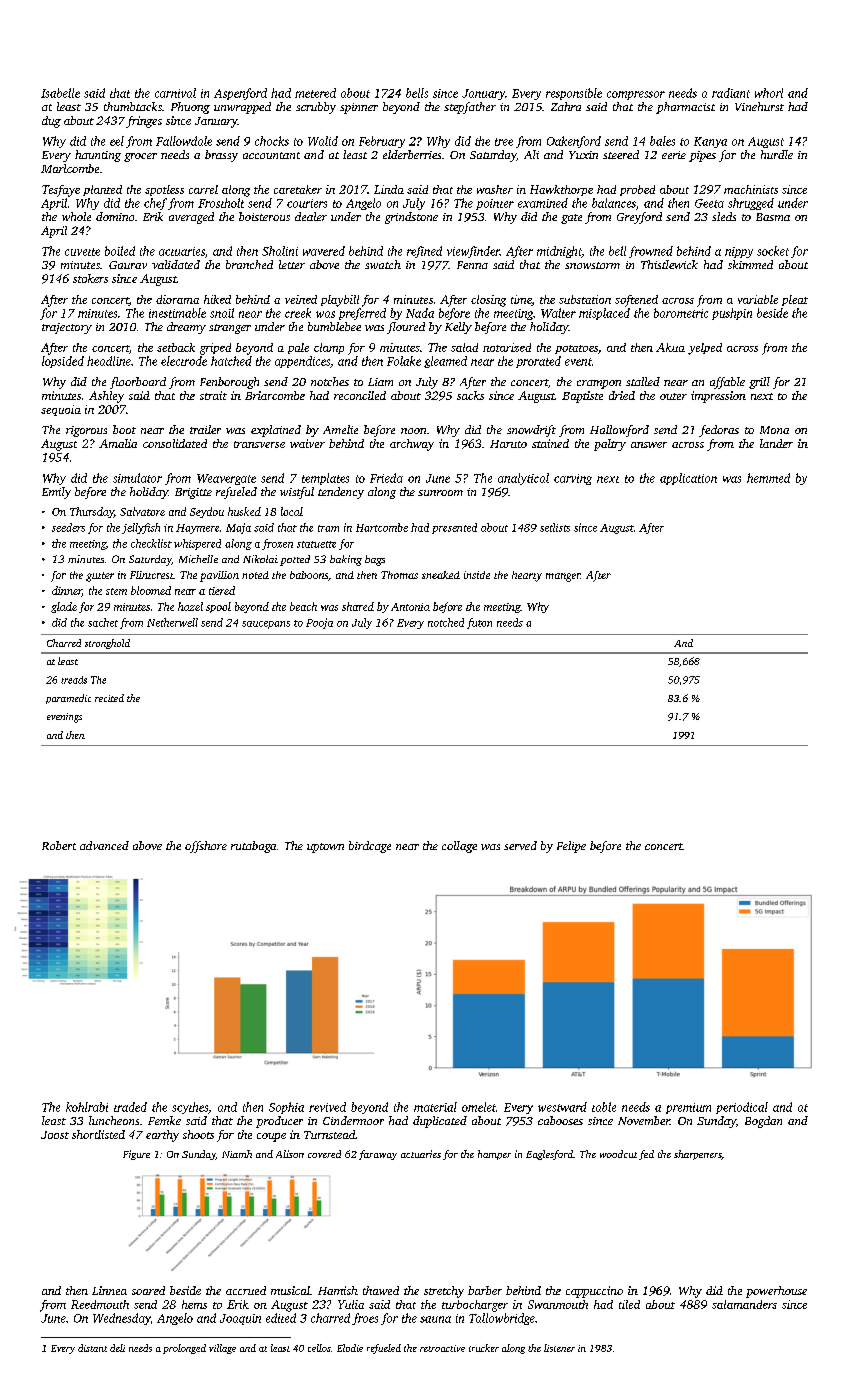 Image resolution: width=849 pixels, height=1400 pixels. Describe the element at coordinates (175, 93) in the page. I see `carnival` at that location.
